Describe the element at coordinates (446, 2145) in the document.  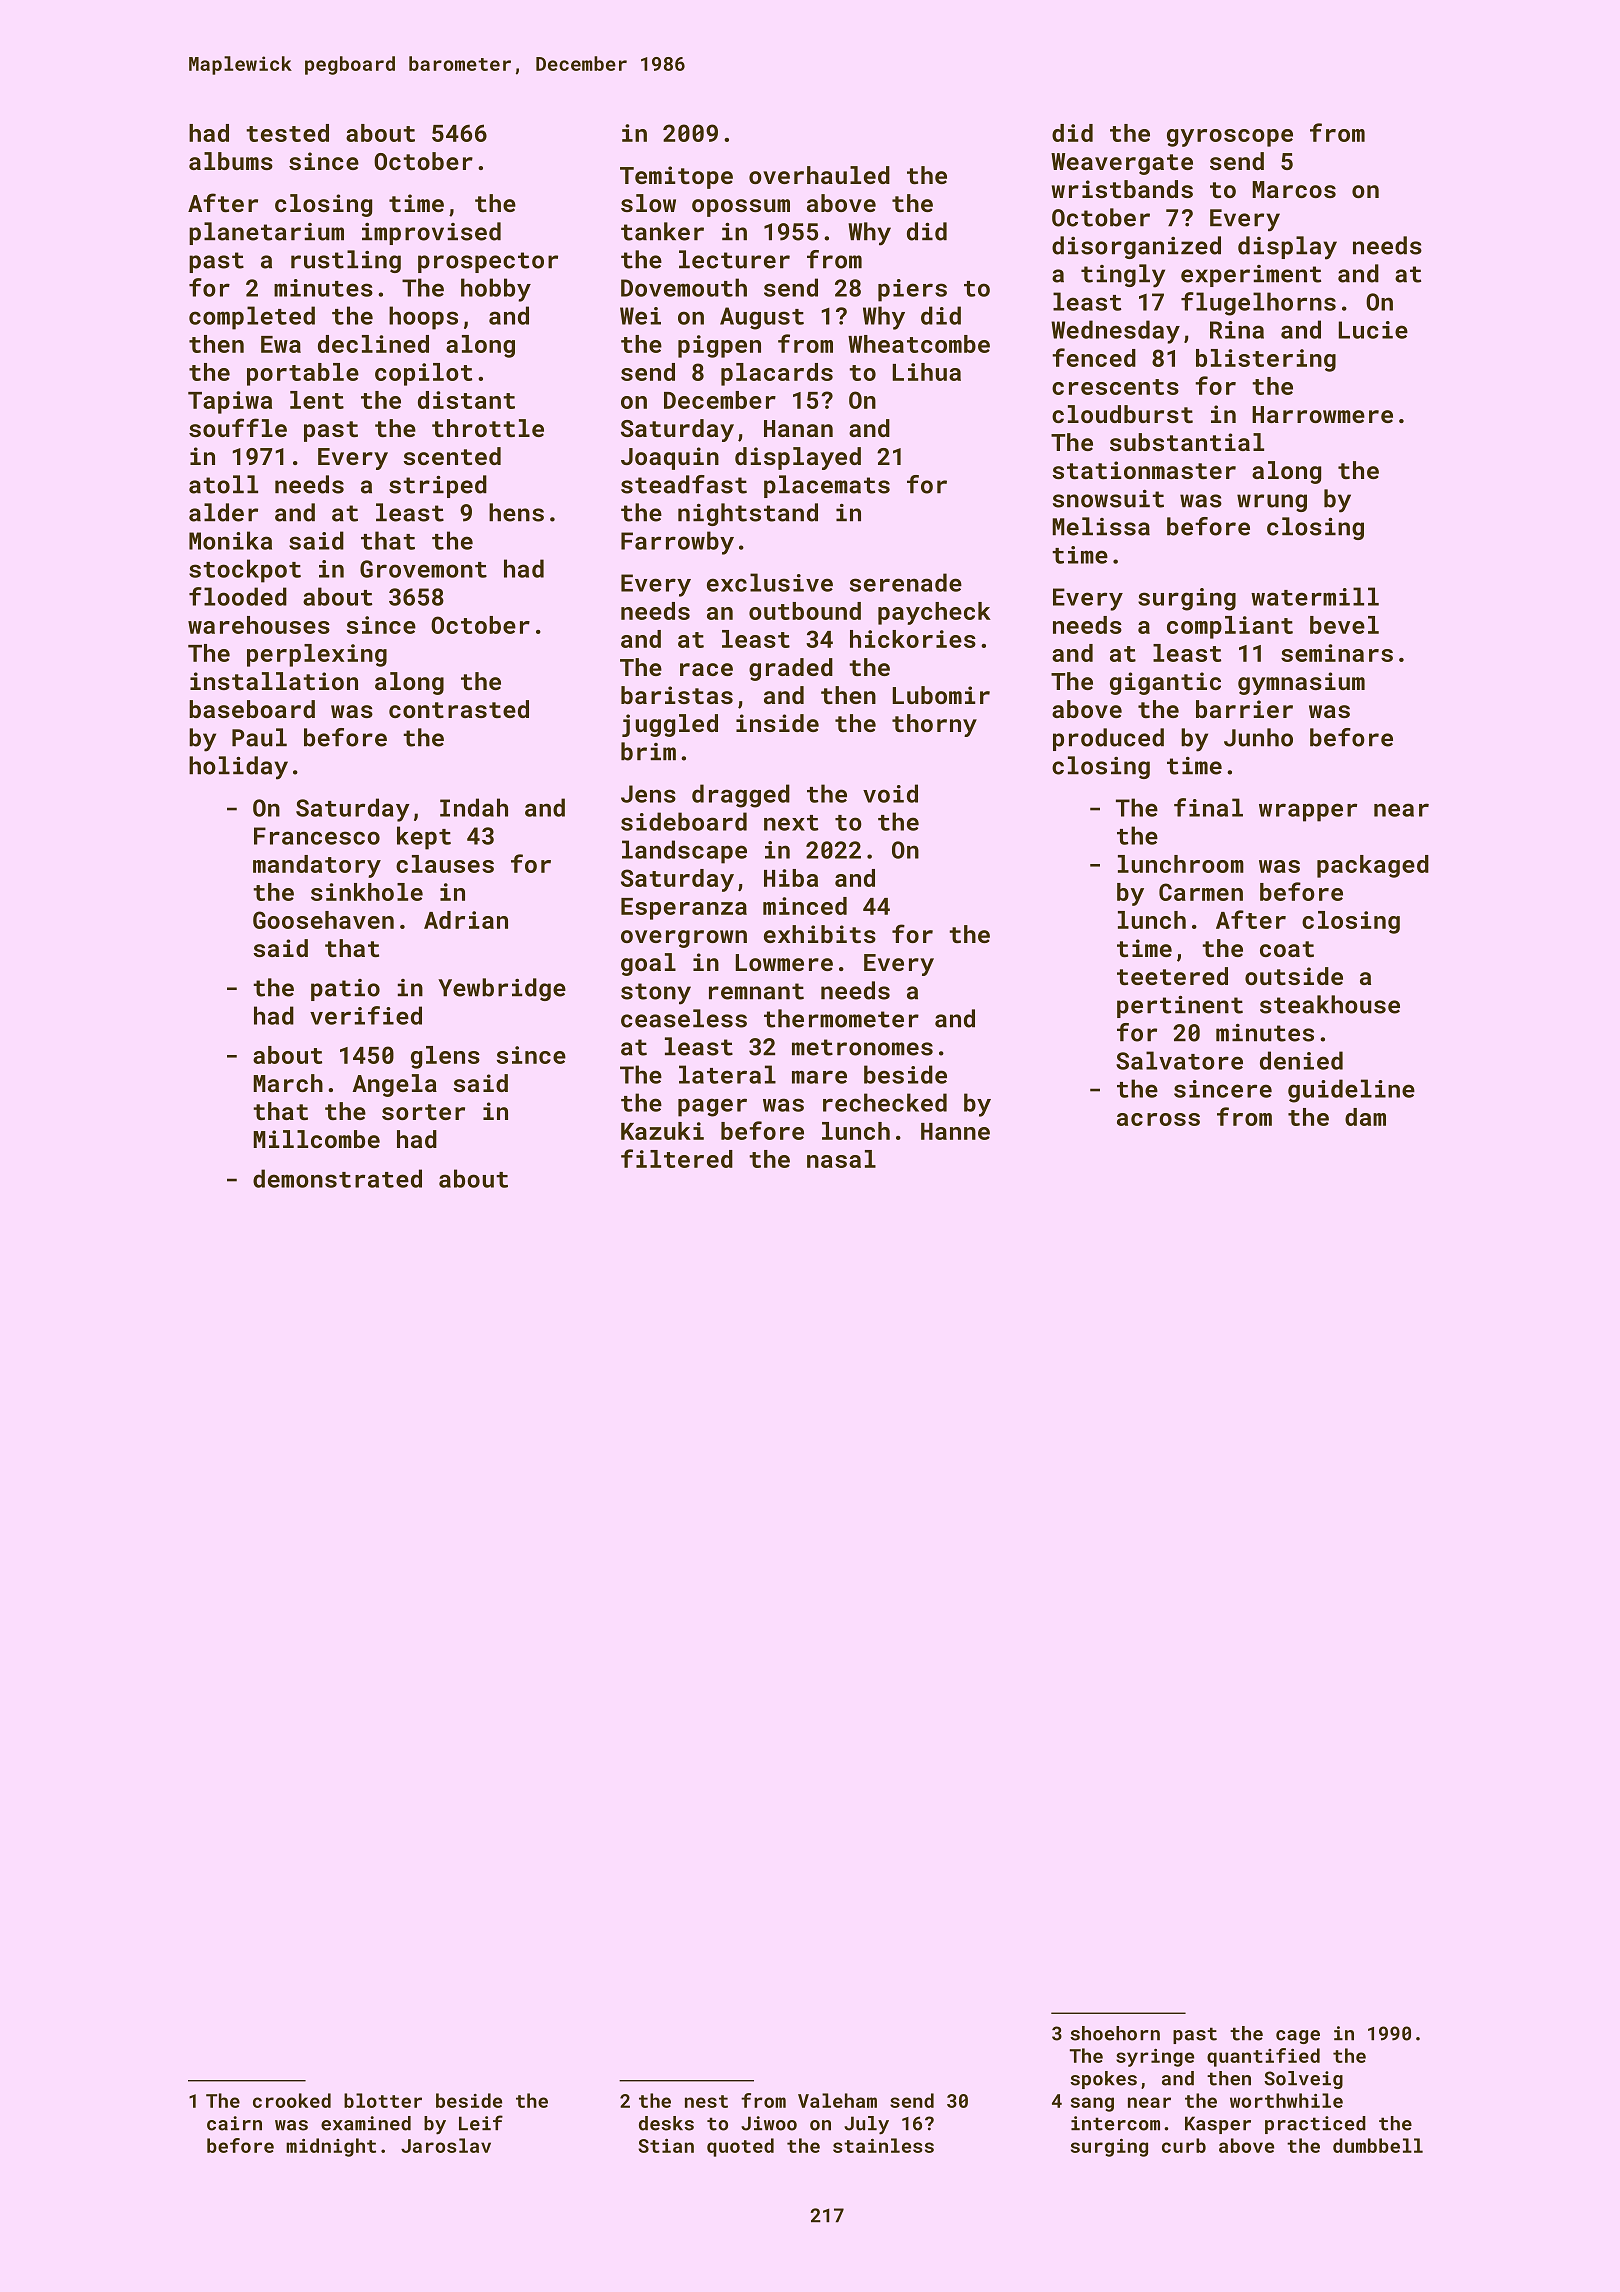
I see `Jaroslav` at that location.
